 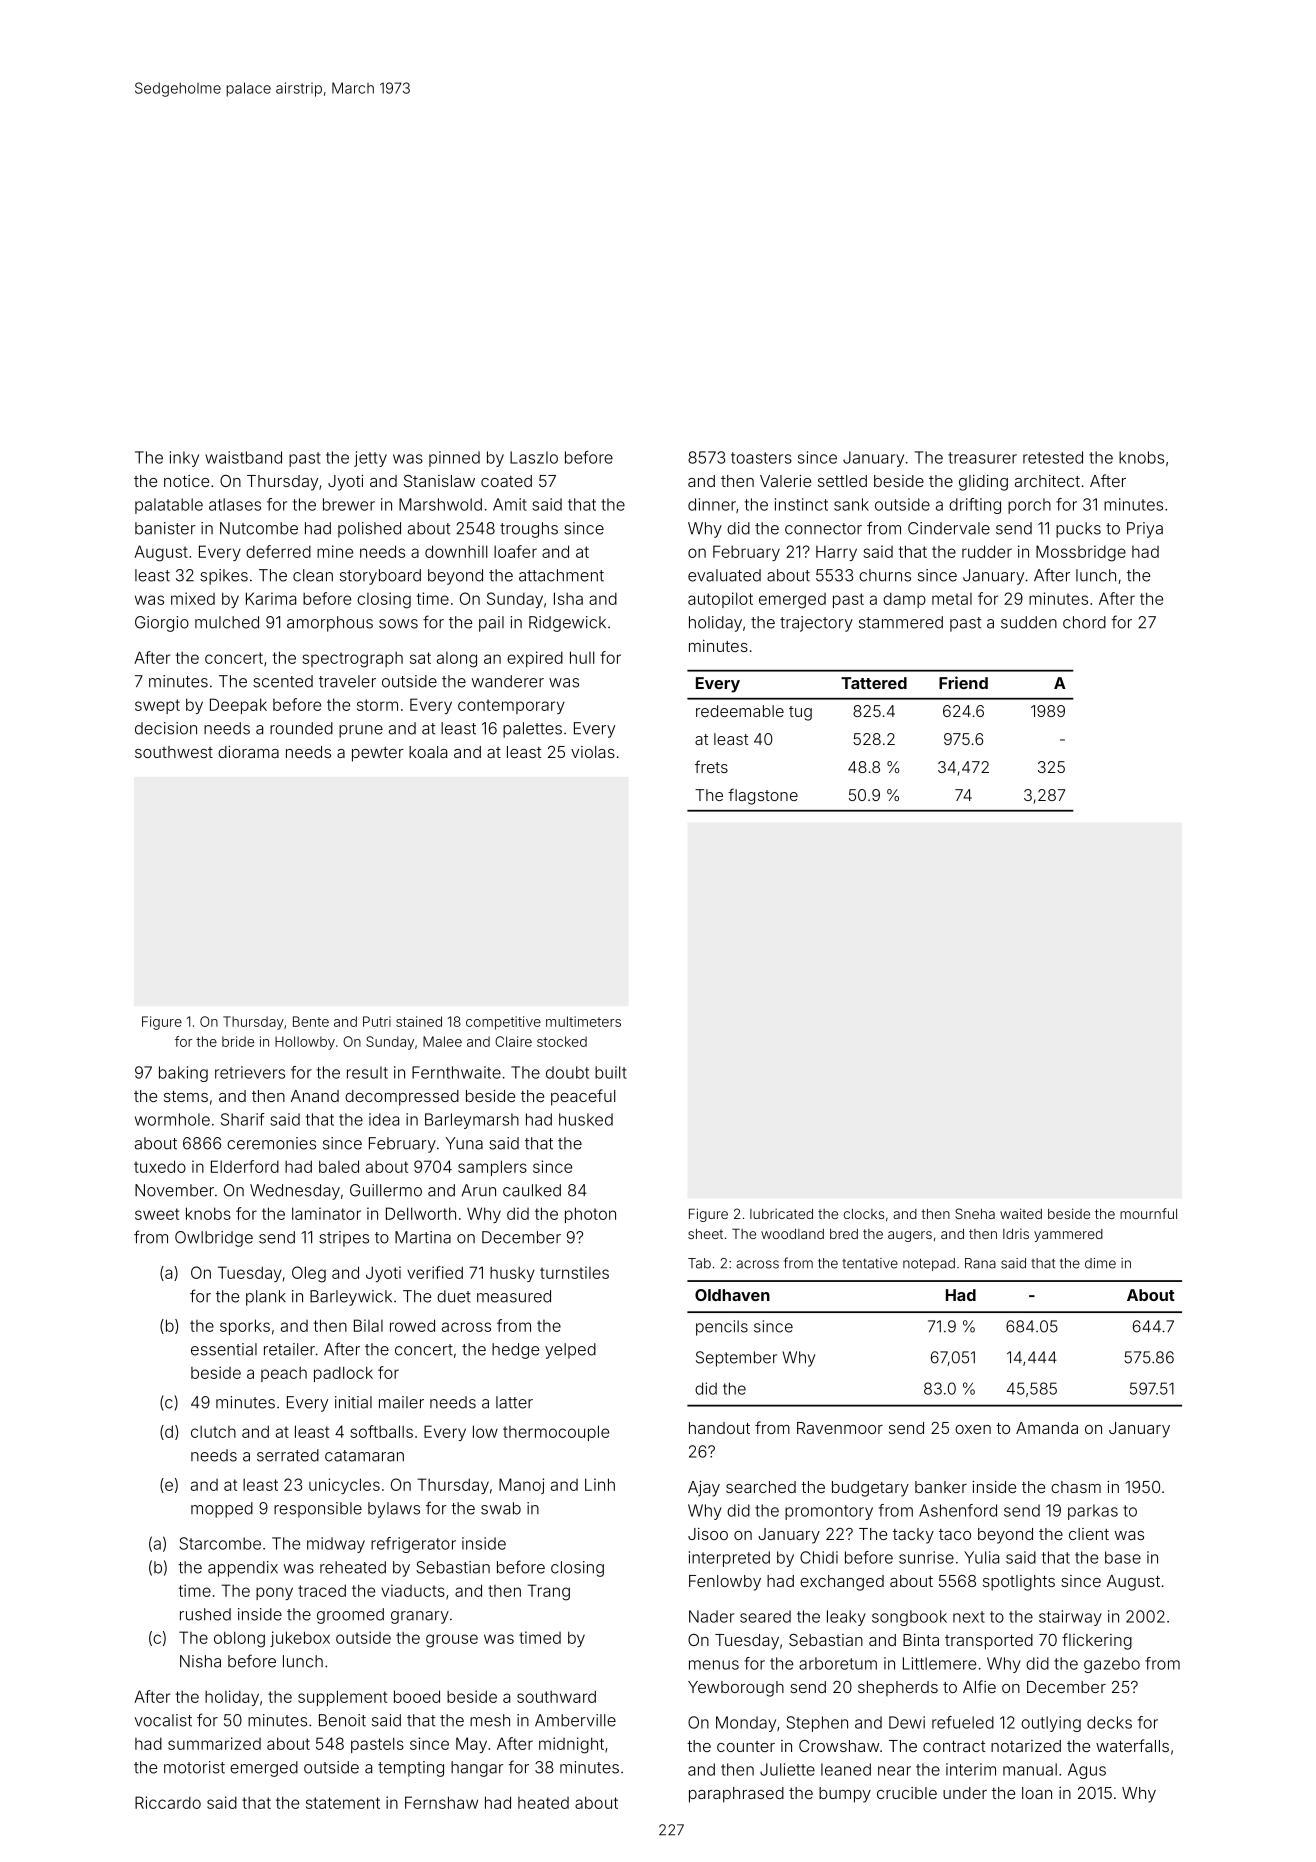 What do you see at coordinates (534, 457) in the screenshot?
I see `Laszlo` at bounding box center [534, 457].
